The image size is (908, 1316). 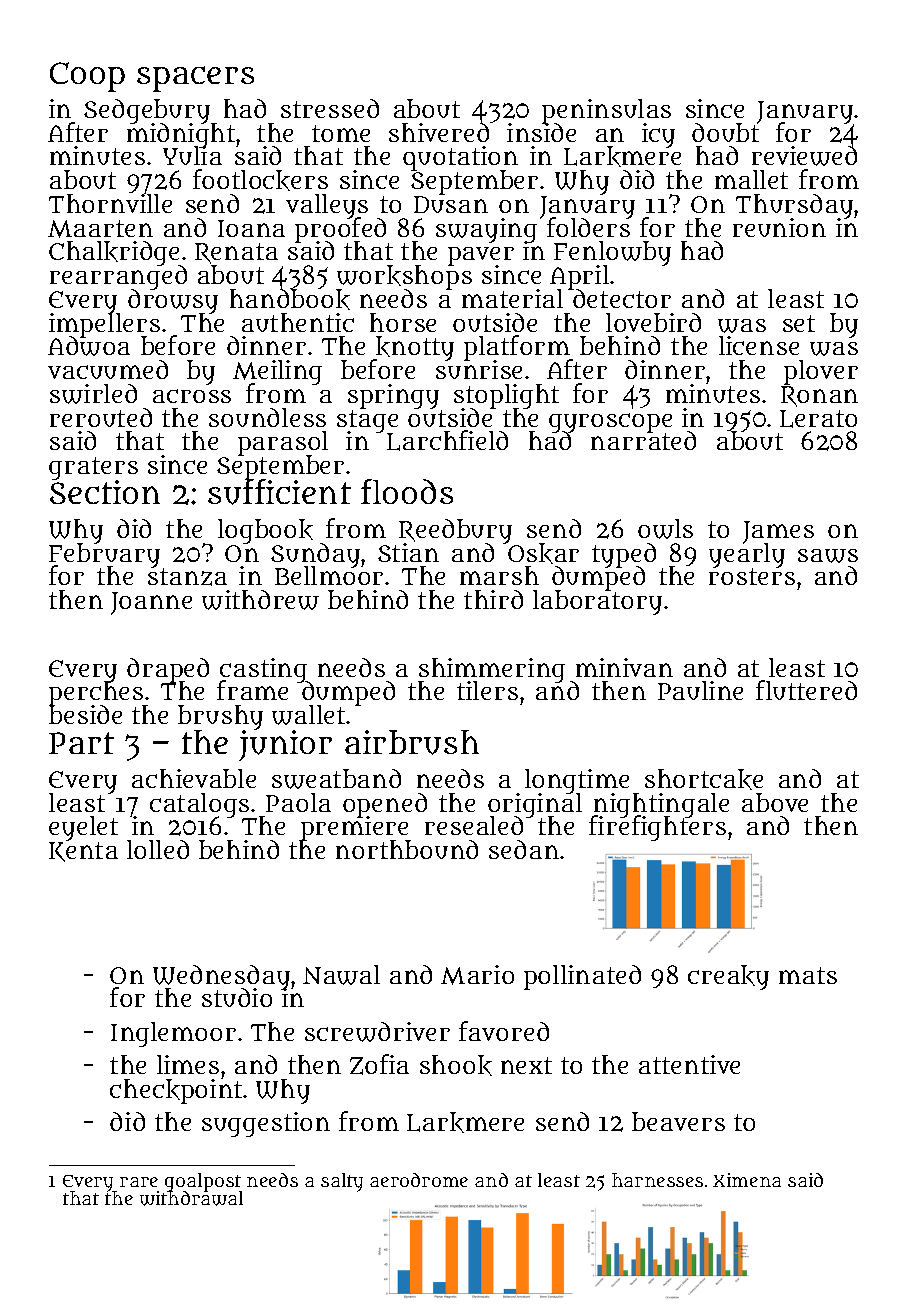 What do you see at coordinates (341, 133) in the page?
I see `tome` at bounding box center [341, 133].
